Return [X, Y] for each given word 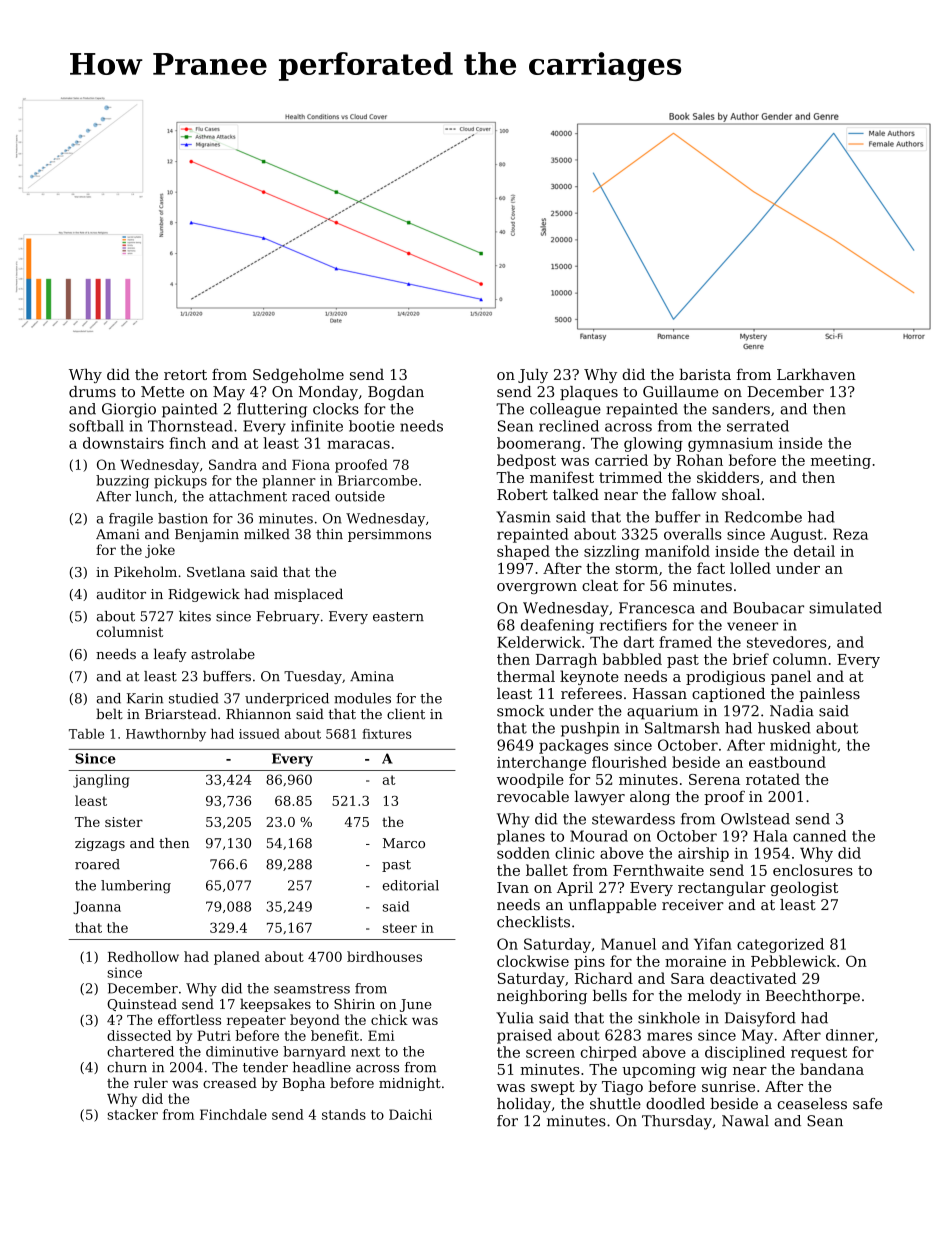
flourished [629, 762]
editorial [411, 885]
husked [784, 728]
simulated [845, 608]
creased [230, 1082]
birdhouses [384, 956]
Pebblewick [793, 961]
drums [92, 392]
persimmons [389, 535]
